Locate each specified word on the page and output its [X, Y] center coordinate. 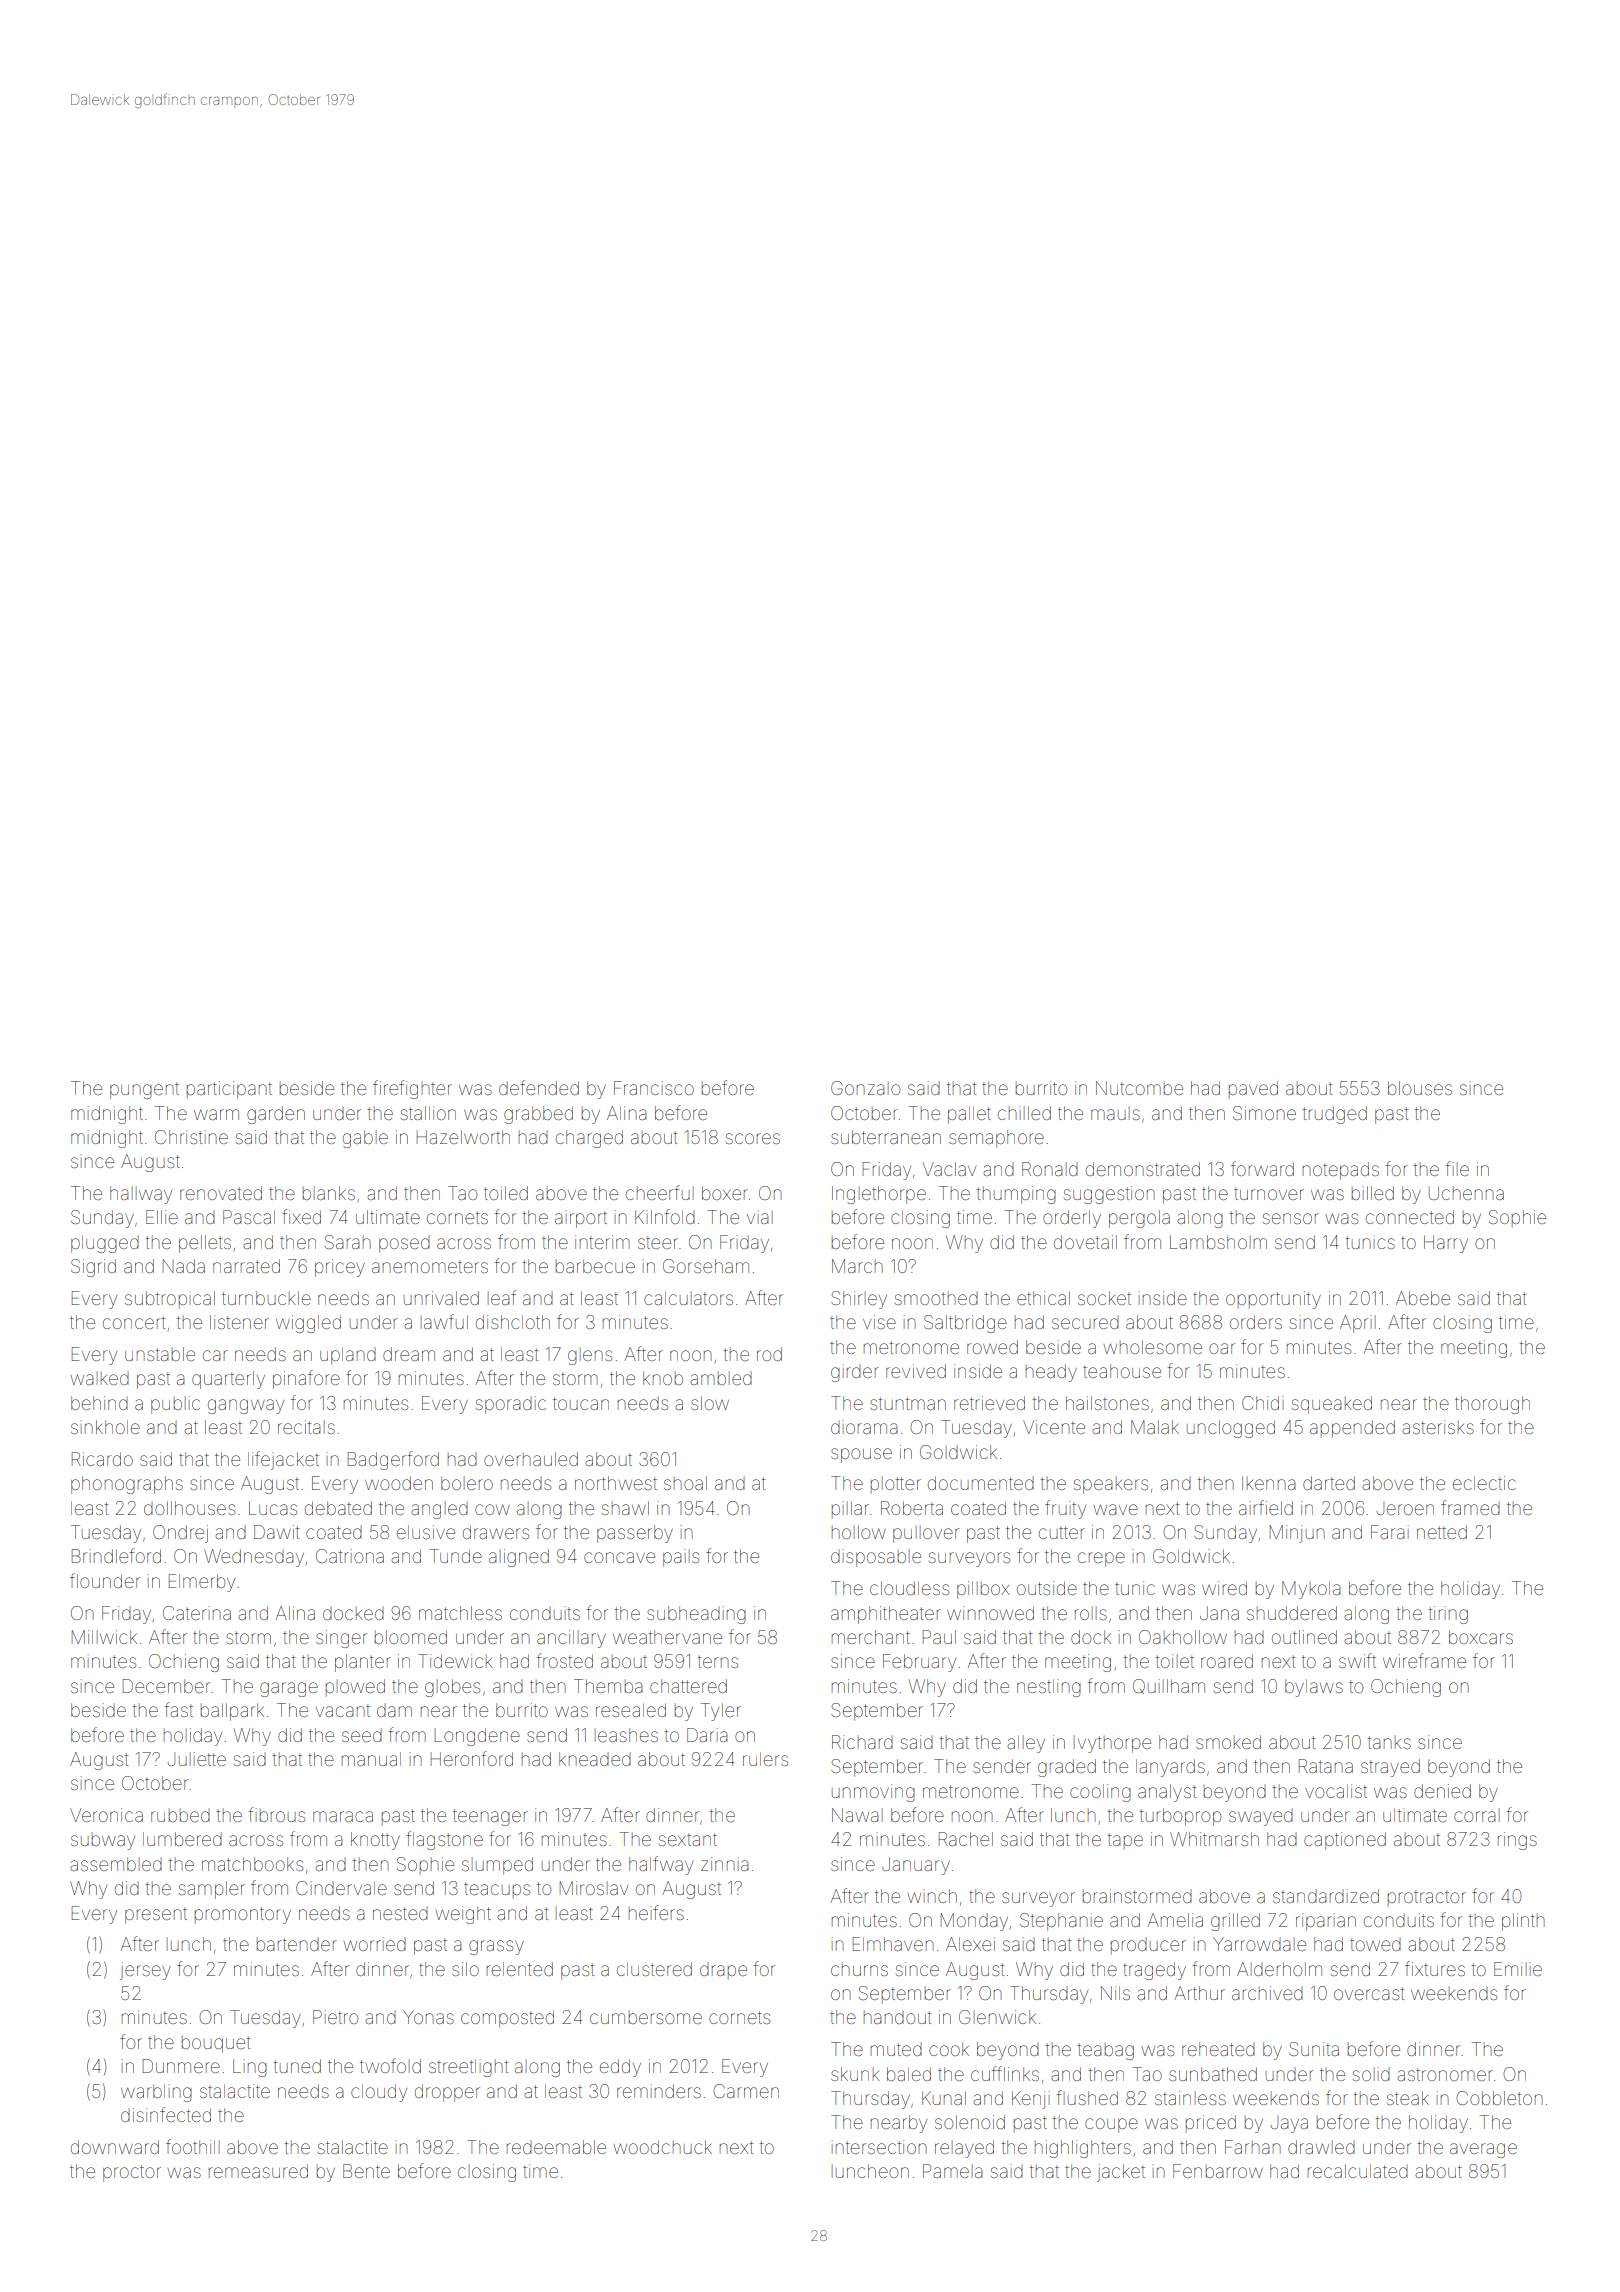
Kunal [944, 2098]
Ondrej [180, 1534]
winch [932, 1896]
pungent [144, 1090]
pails [681, 1558]
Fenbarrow [1218, 2171]
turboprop [1180, 1817]
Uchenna [1466, 1193]
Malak [1155, 1427]
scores [753, 1138]
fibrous [276, 1814]
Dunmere [181, 2066]
